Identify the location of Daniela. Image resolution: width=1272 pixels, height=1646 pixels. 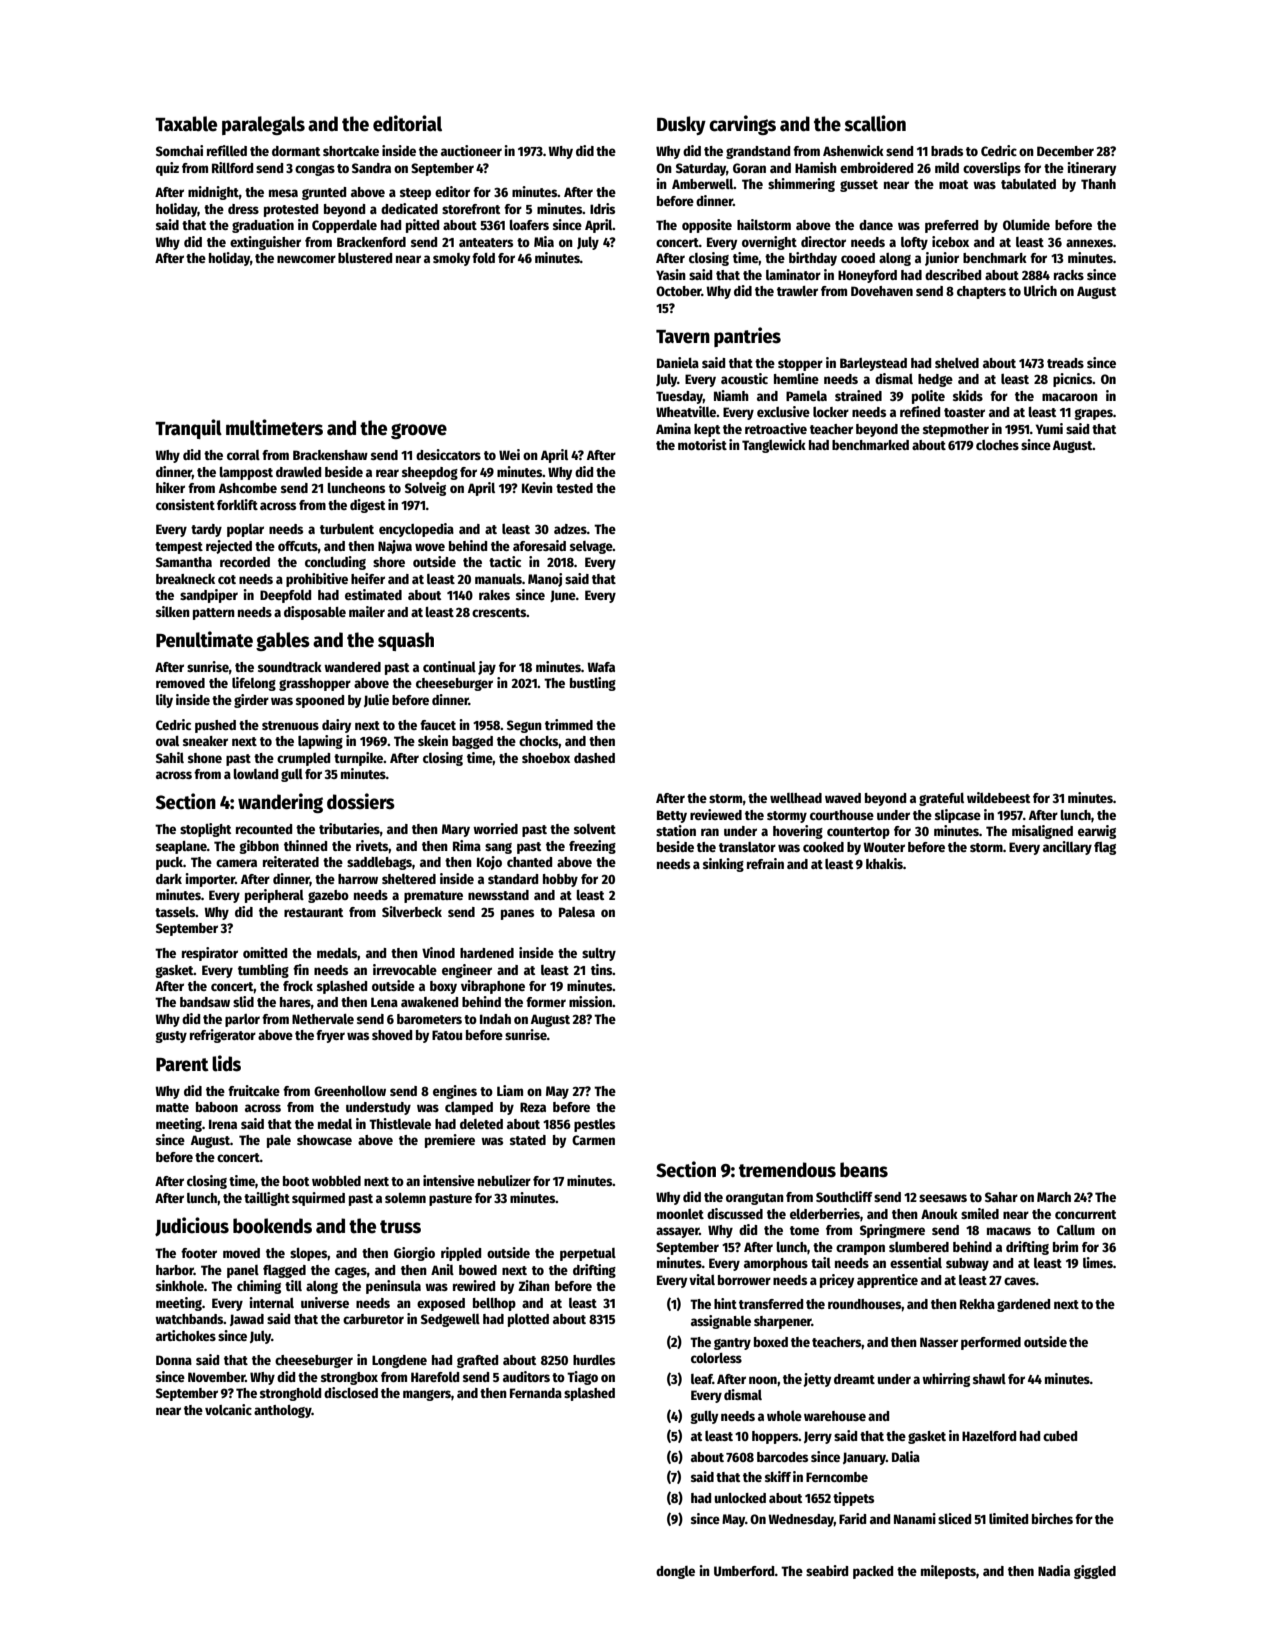
(678, 362).
